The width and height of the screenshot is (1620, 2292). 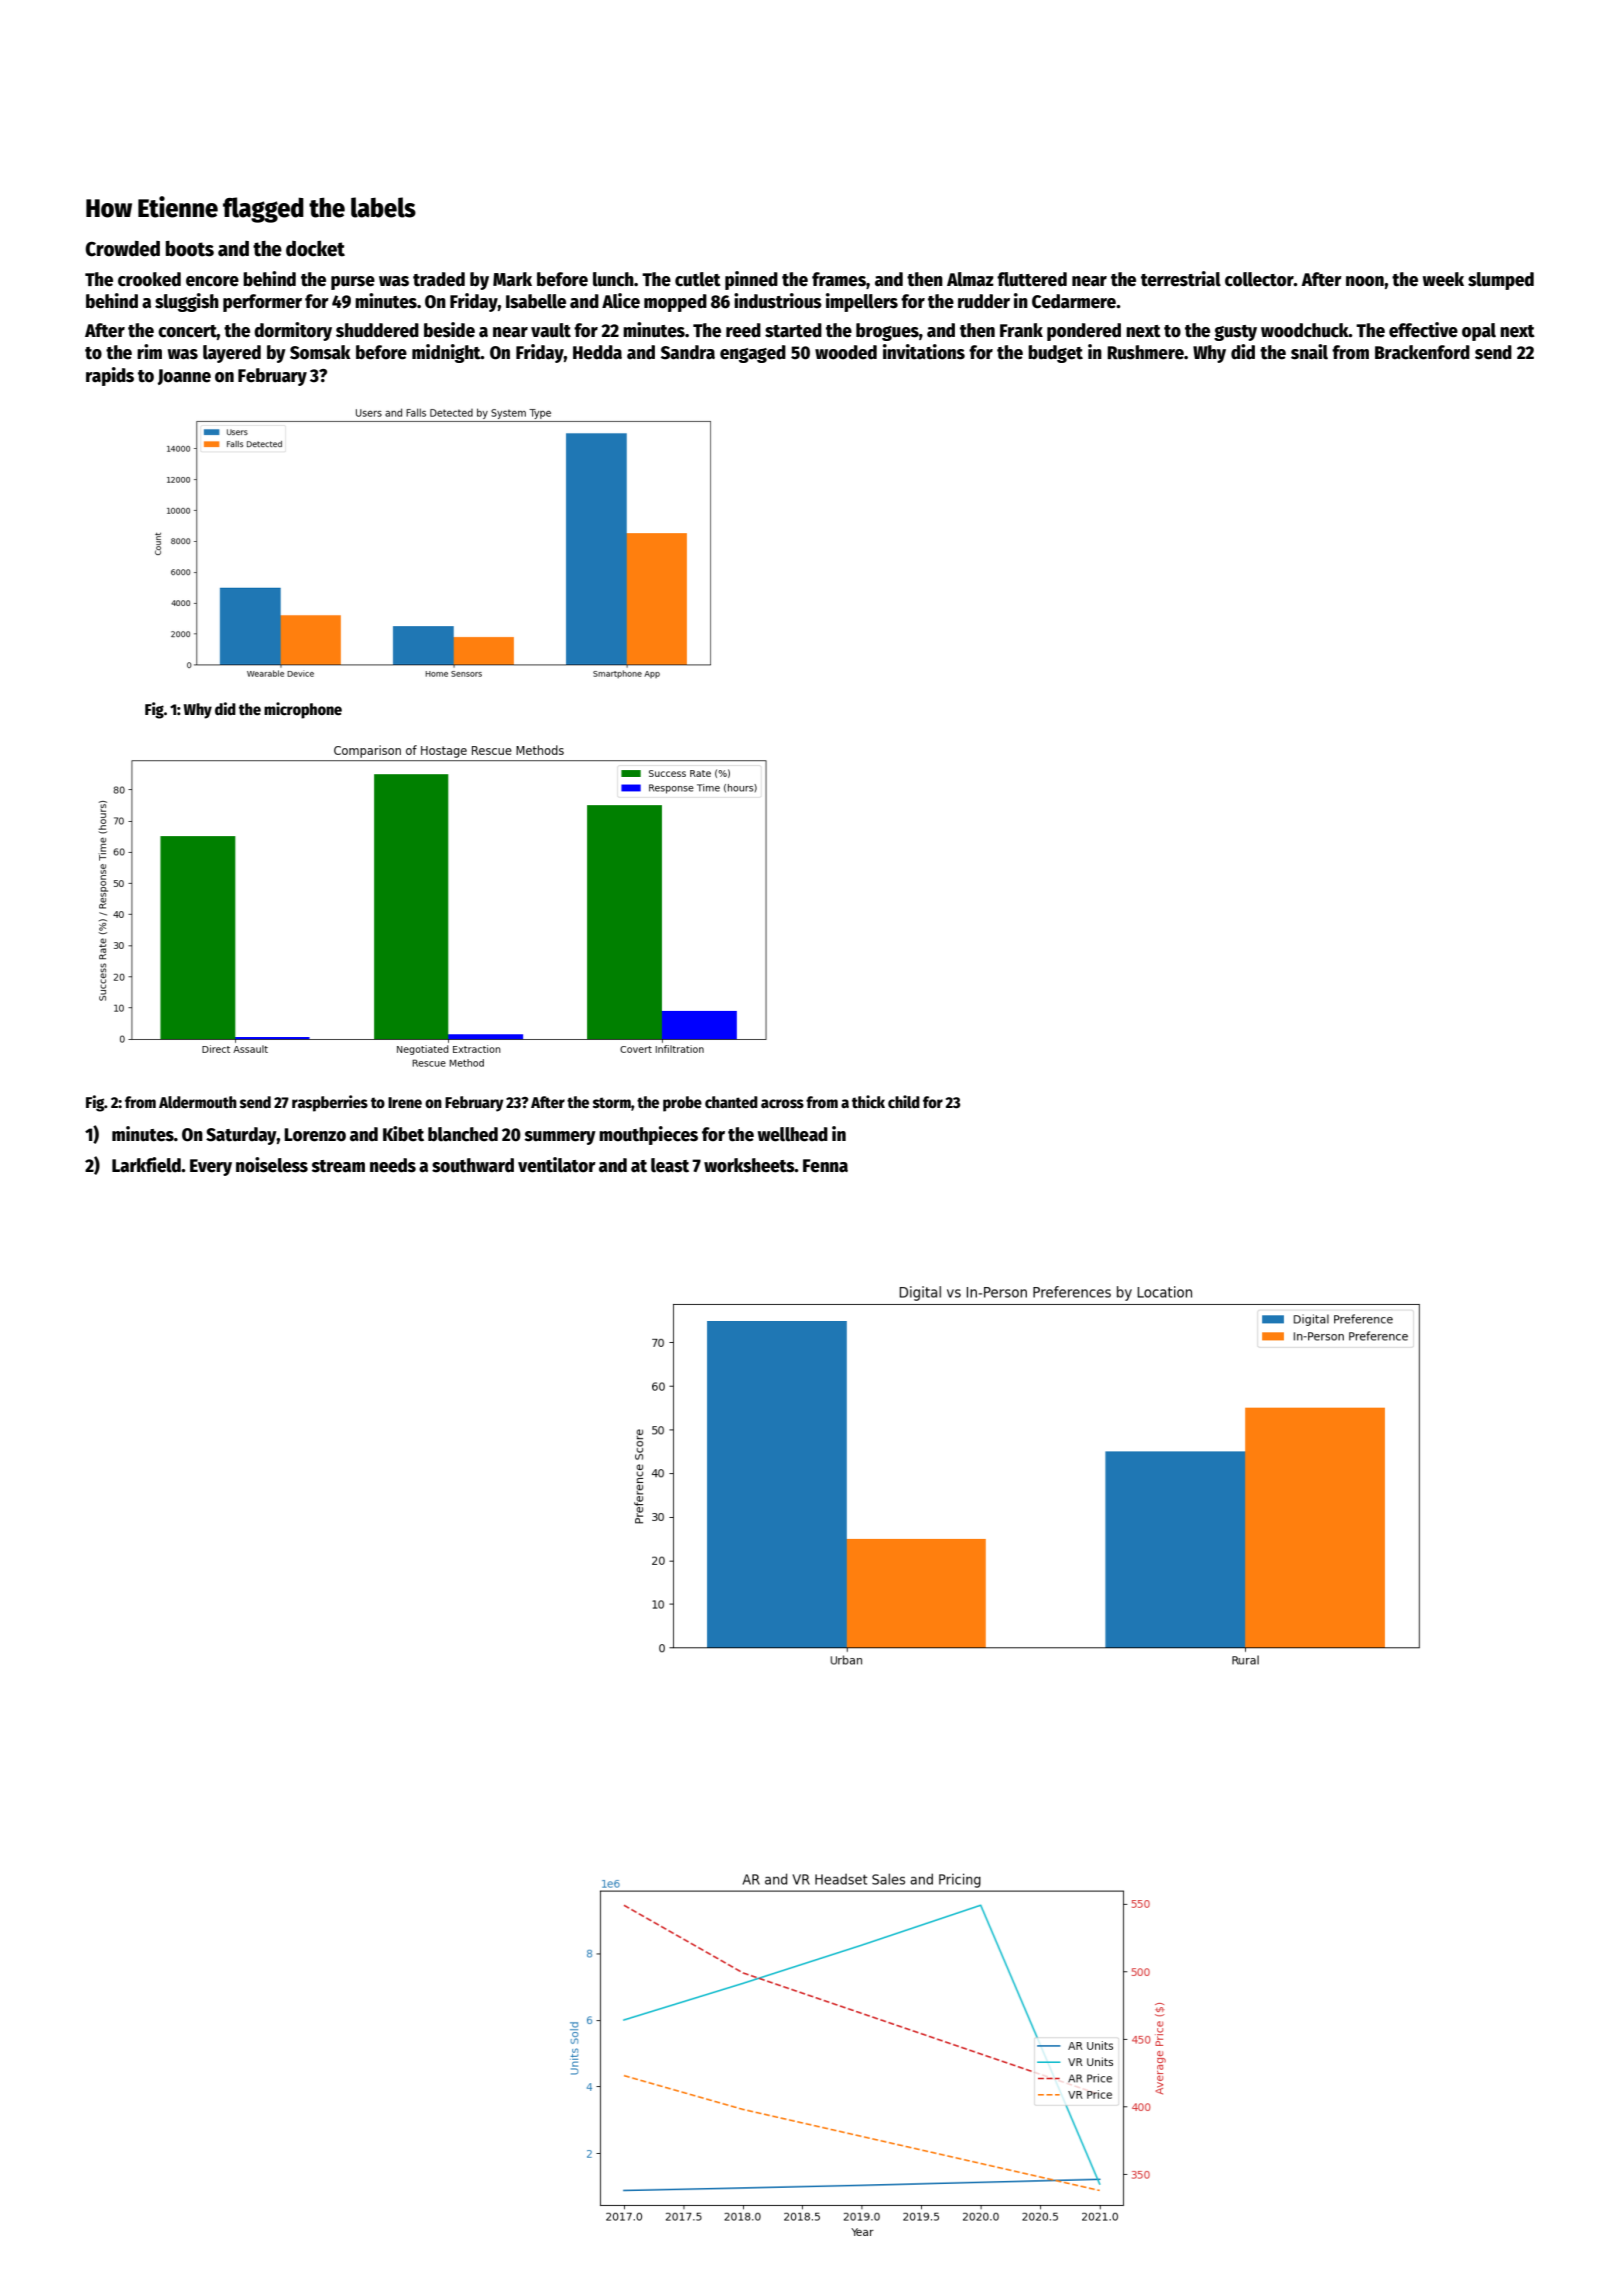 What do you see at coordinates (1443, 279) in the screenshot?
I see `week` at bounding box center [1443, 279].
